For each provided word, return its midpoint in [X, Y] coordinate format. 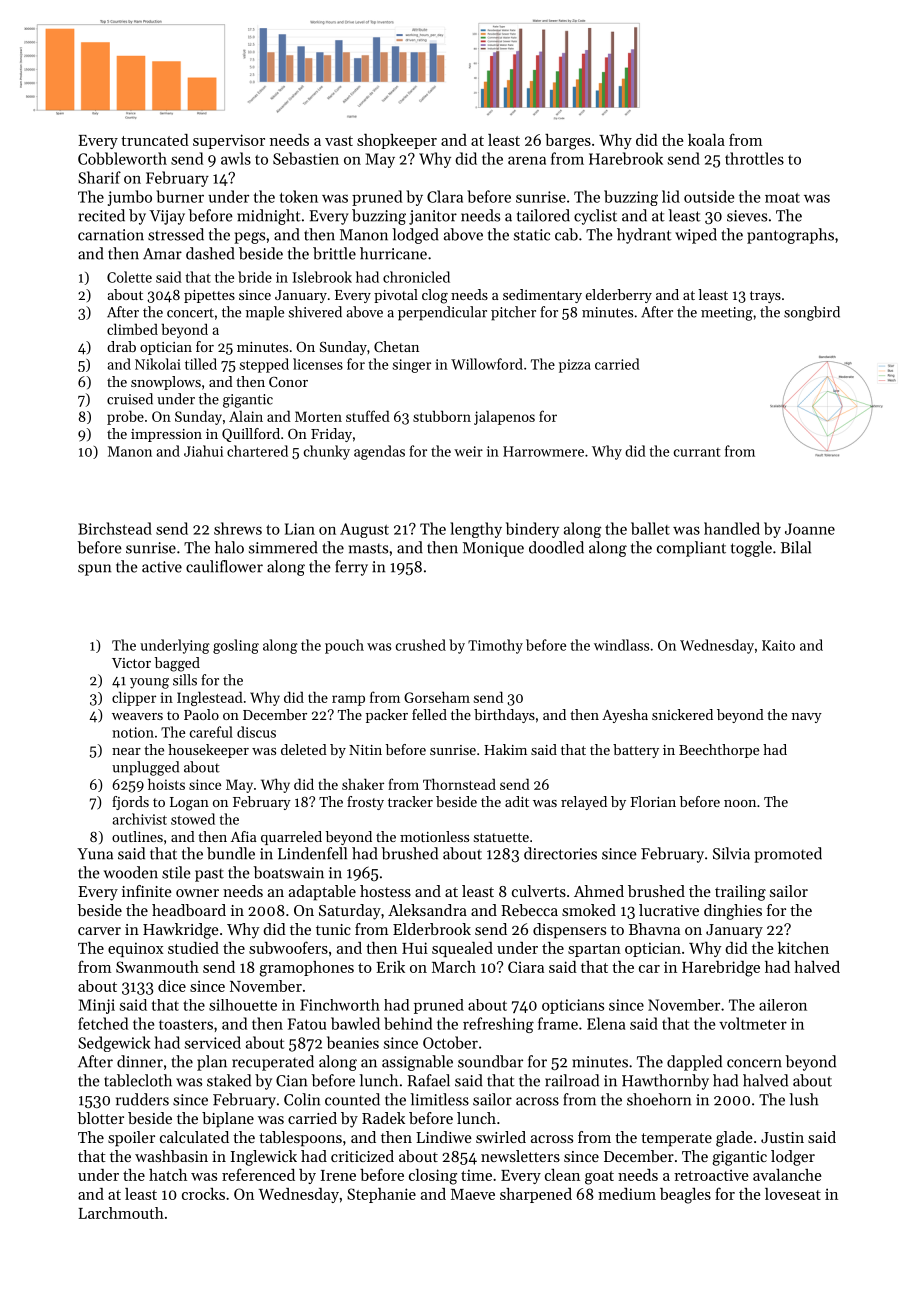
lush [803, 1099]
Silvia [731, 853]
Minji [97, 1006]
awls [236, 158]
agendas [379, 452]
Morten [318, 416]
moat [782, 198]
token [299, 196]
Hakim [505, 749]
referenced [258, 1174]
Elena [606, 1023]
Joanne [810, 529]
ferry [351, 568]
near [126, 751]
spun [94, 570]
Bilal [796, 547]
